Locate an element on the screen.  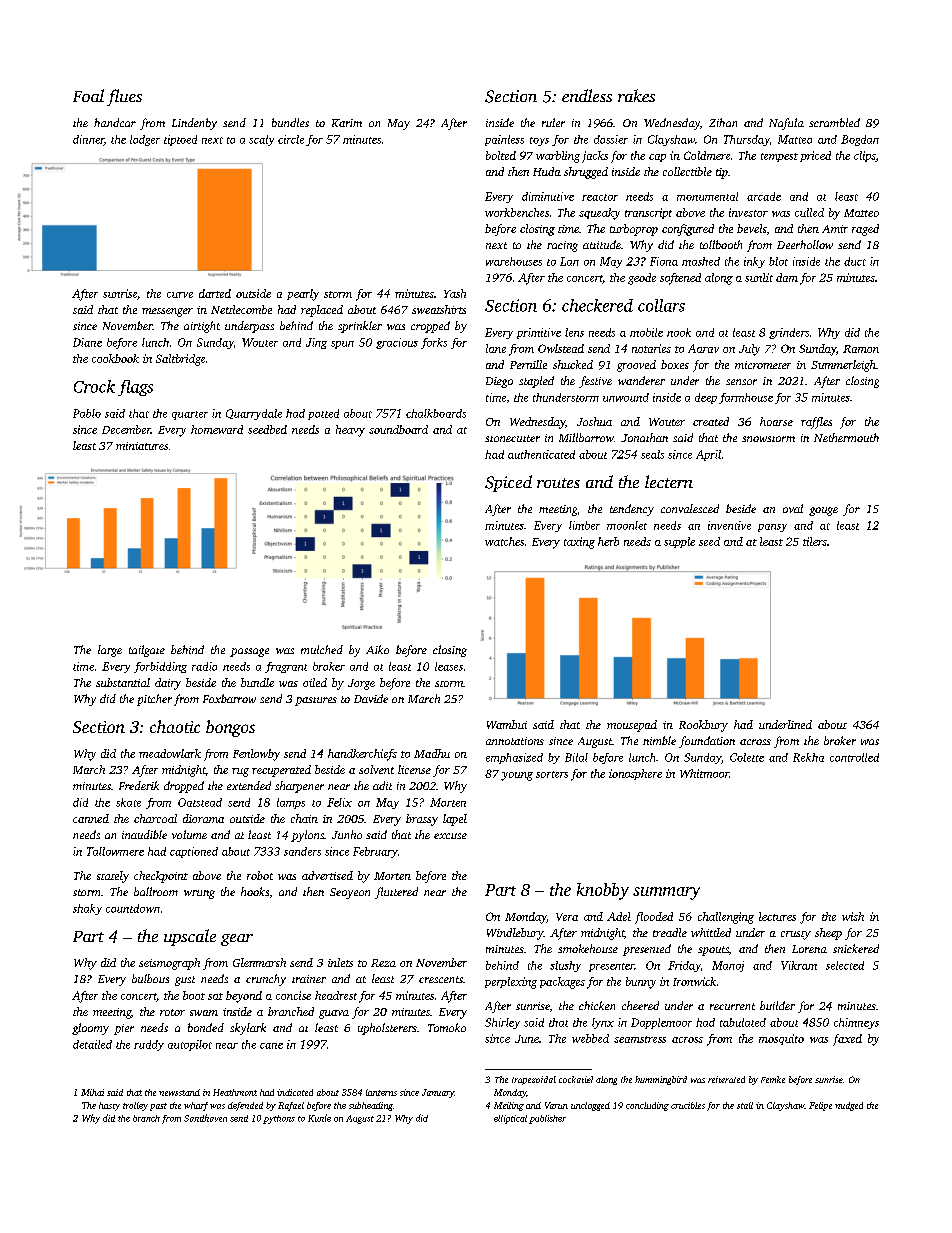
headrest is located at coordinates (336, 995).
